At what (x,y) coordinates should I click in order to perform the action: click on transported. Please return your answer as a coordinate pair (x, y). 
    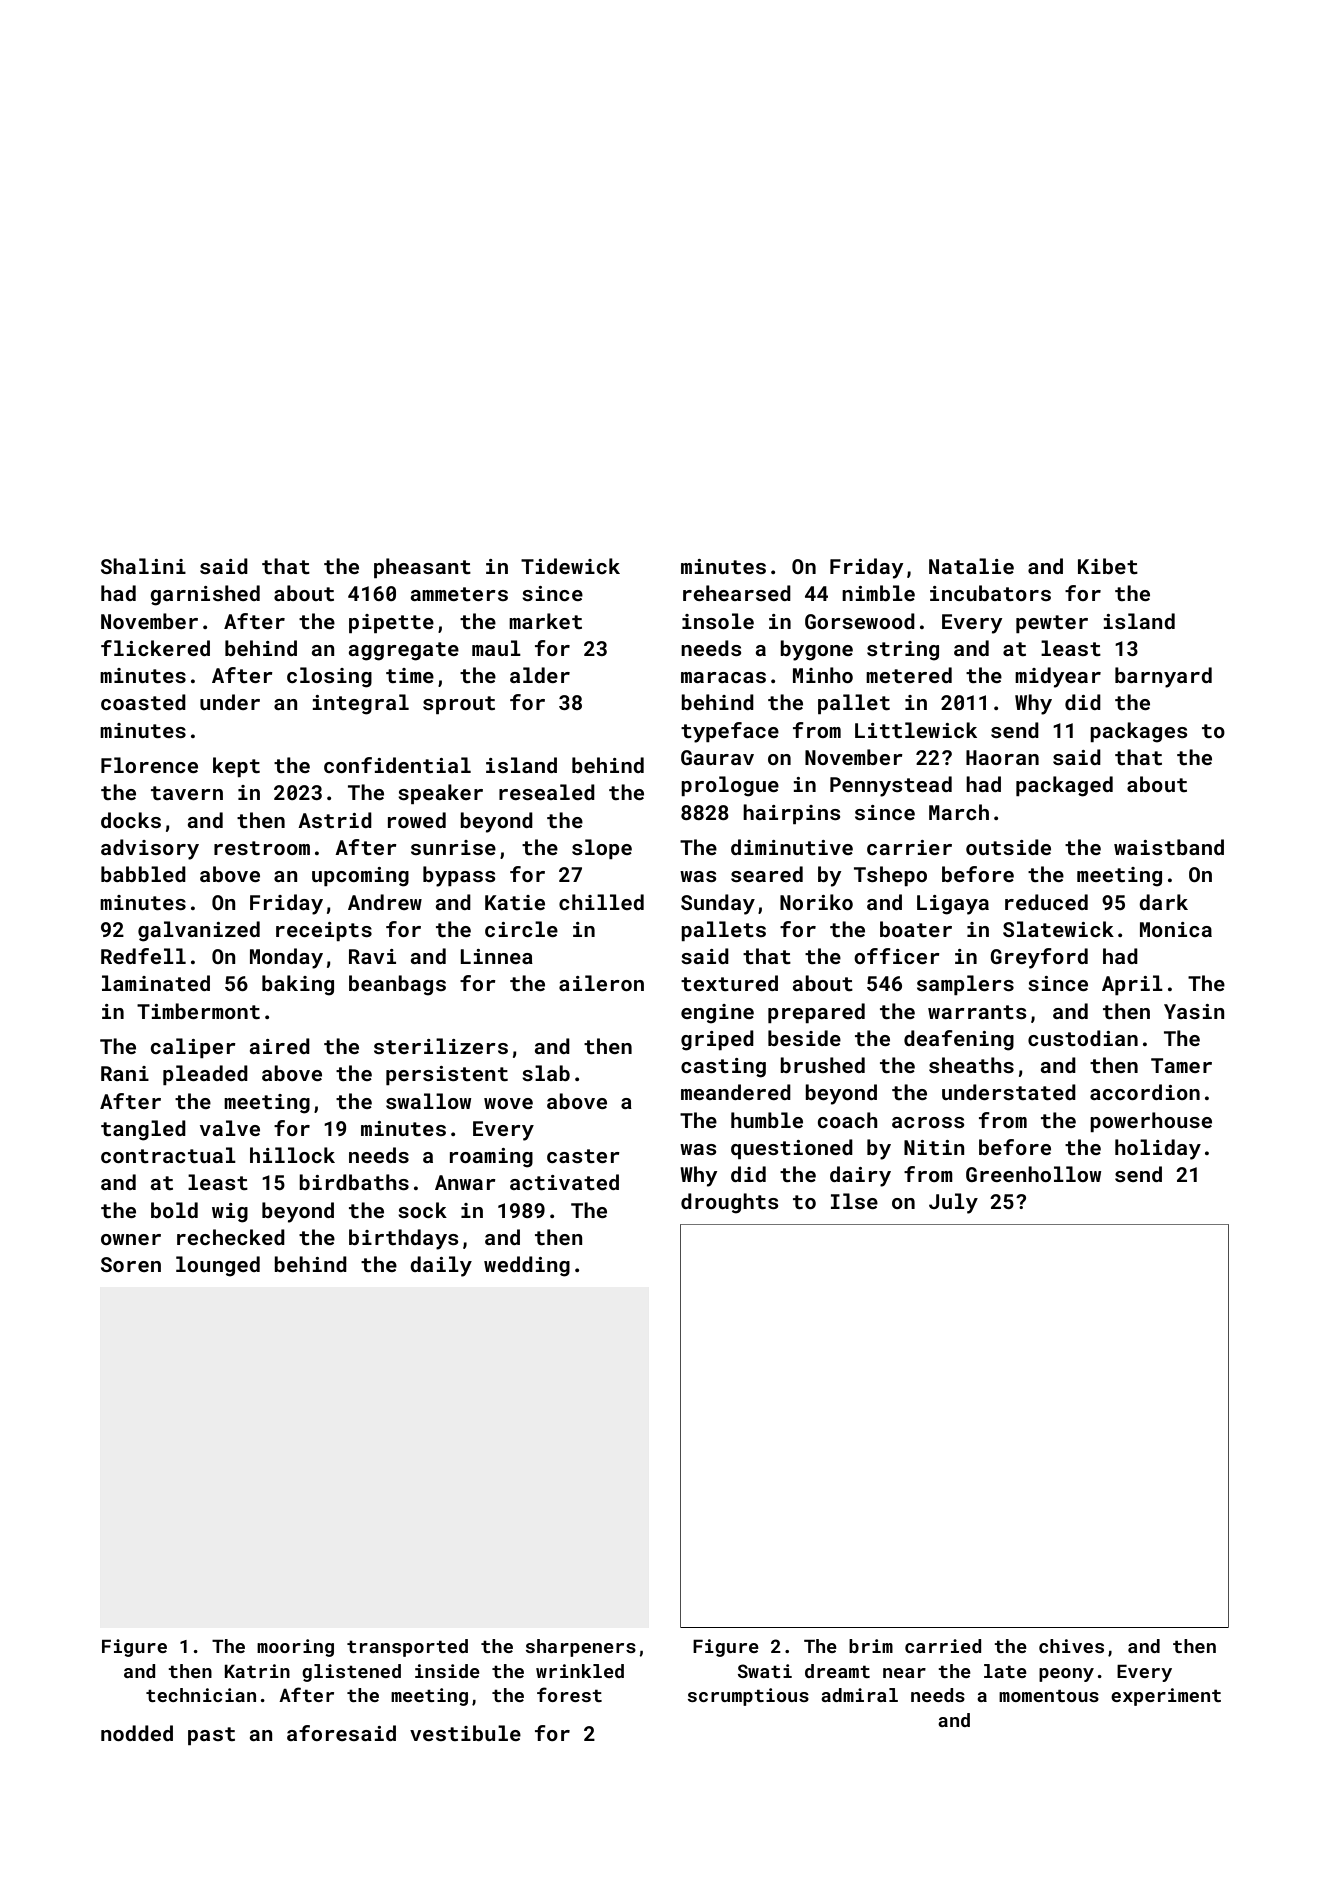
    Looking at the image, I should click on (407, 1648).
